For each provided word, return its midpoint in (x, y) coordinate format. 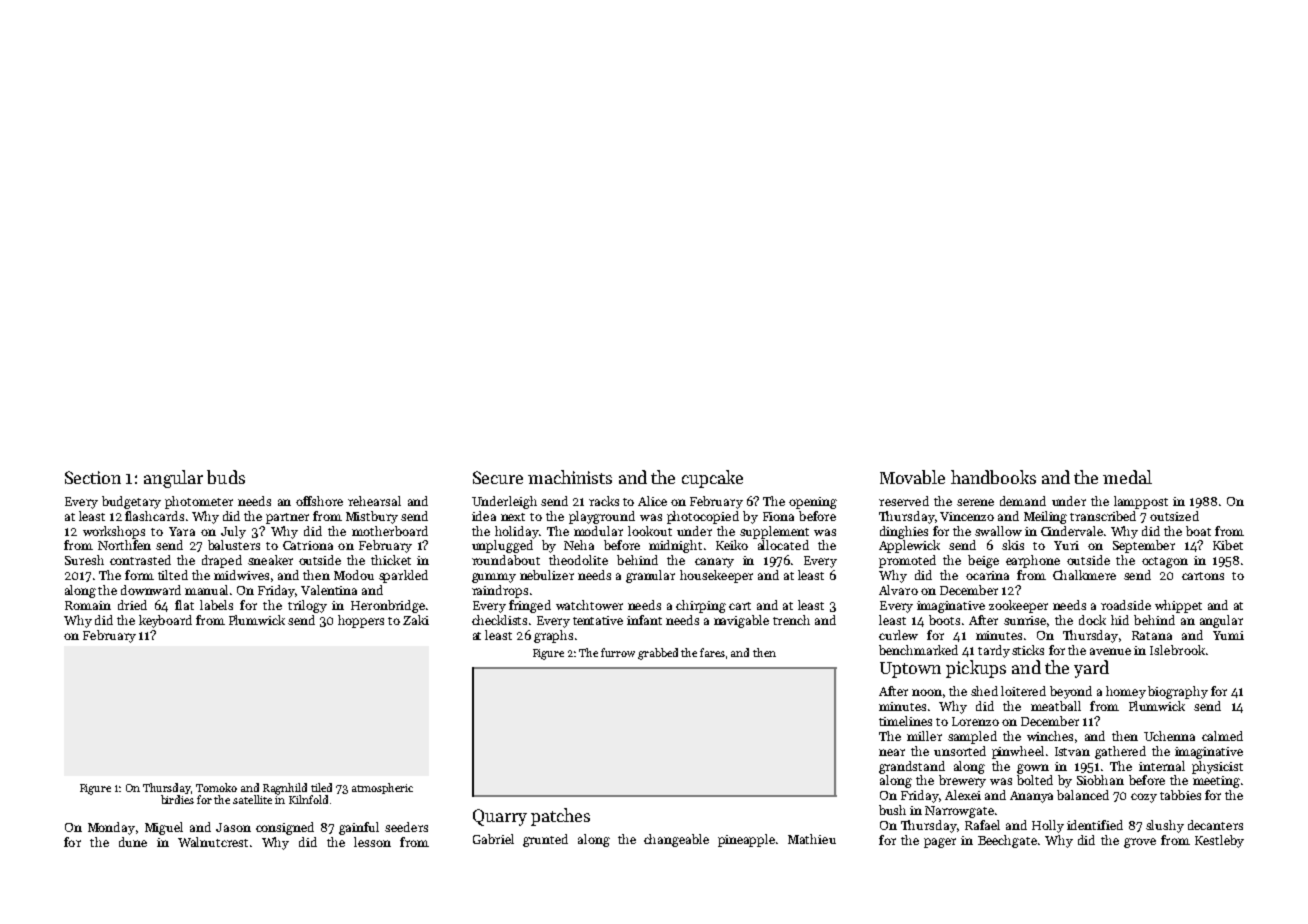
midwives (241, 575)
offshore (319, 501)
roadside (1126, 605)
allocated (783, 545)
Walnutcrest (213, 842)
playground (602, 517)
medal (1127, 477)
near (892, 752)
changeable (676, 840)
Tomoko (216, 787)
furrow (618, 652)
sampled (972, 737)
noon (927, 692)
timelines (905, 721)
